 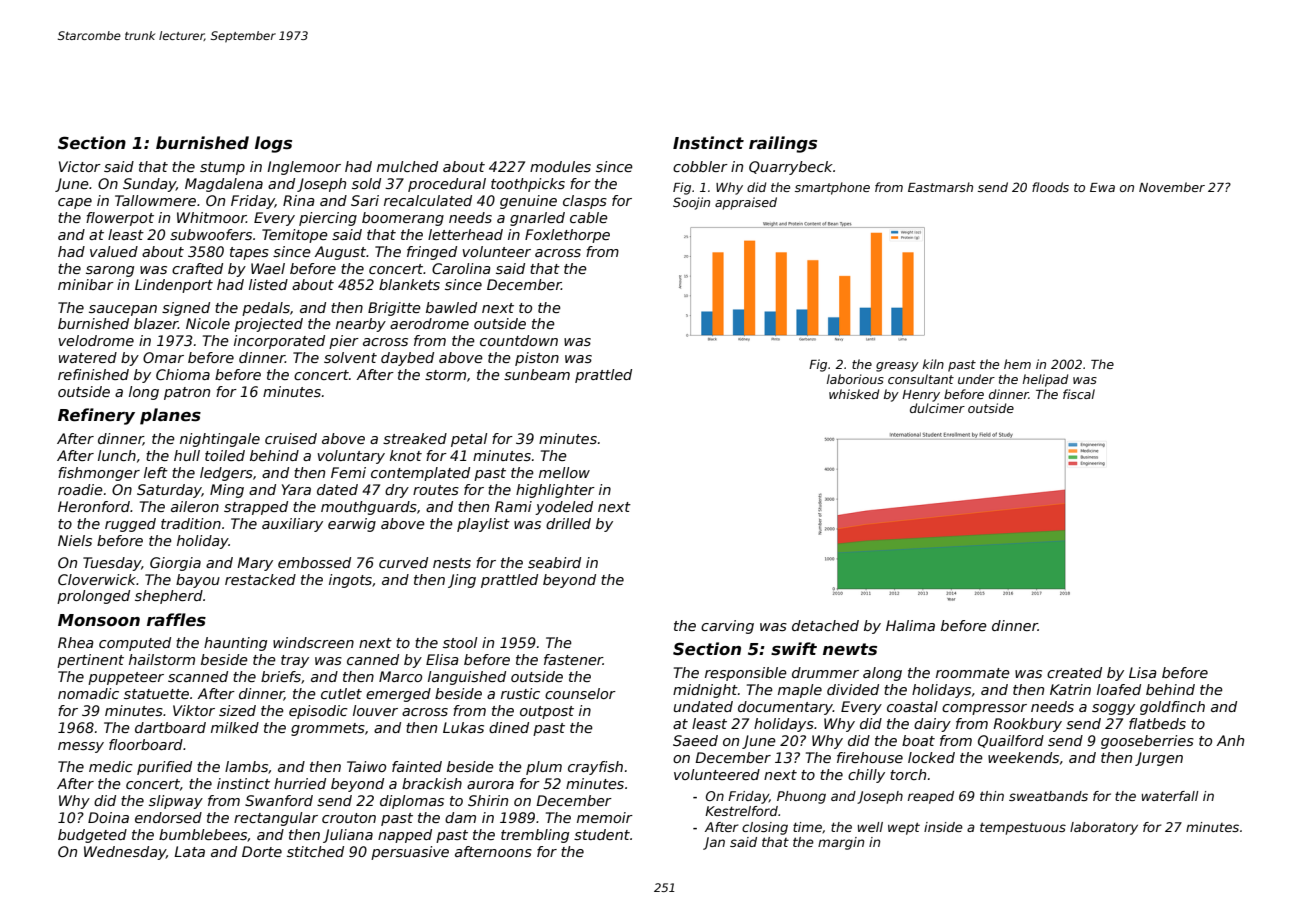 I want to click on outpost, so click(x=547, y=712).
